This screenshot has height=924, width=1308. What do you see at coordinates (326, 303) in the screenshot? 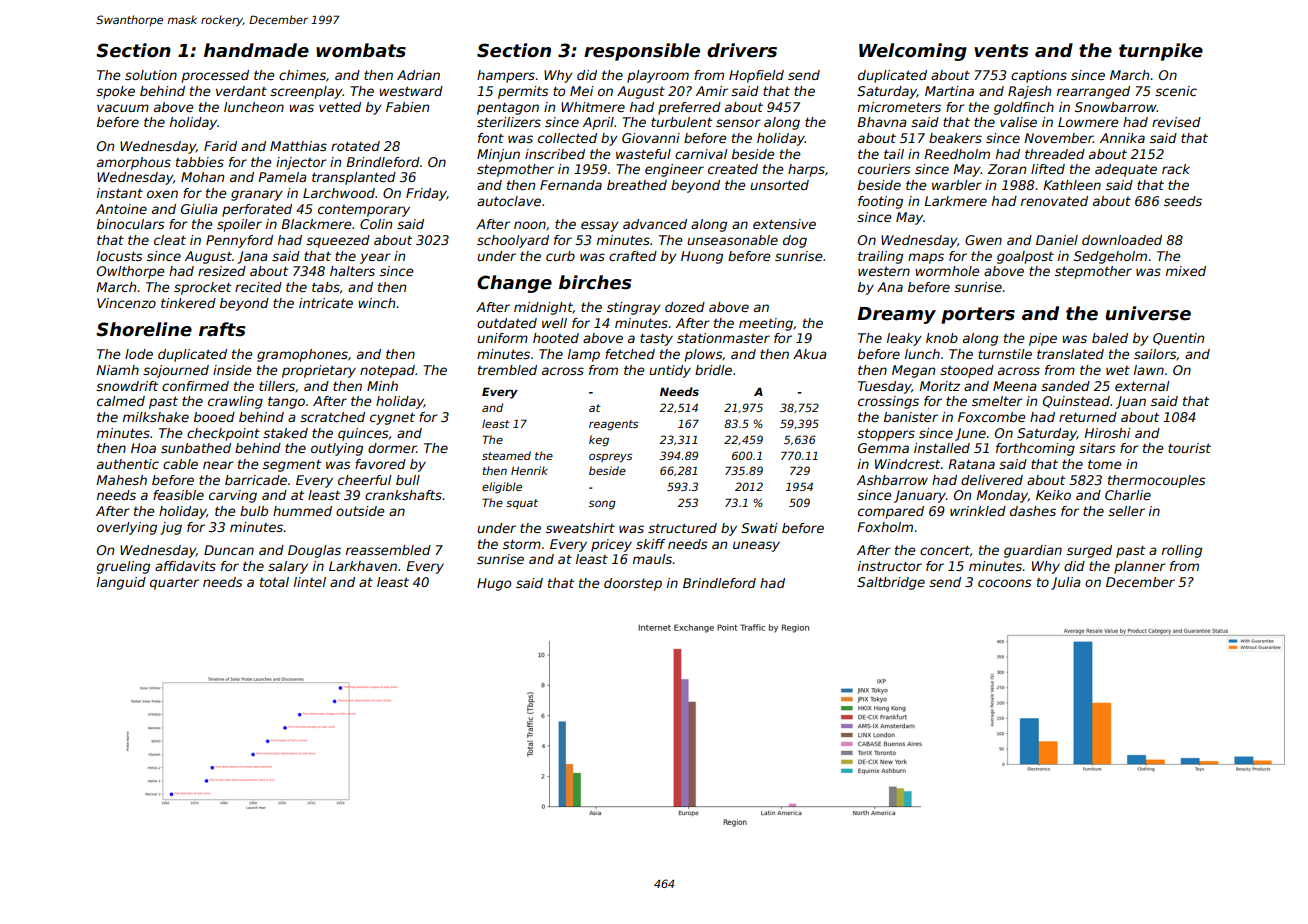
I see `intricate` at bounding box center [326, 303].
